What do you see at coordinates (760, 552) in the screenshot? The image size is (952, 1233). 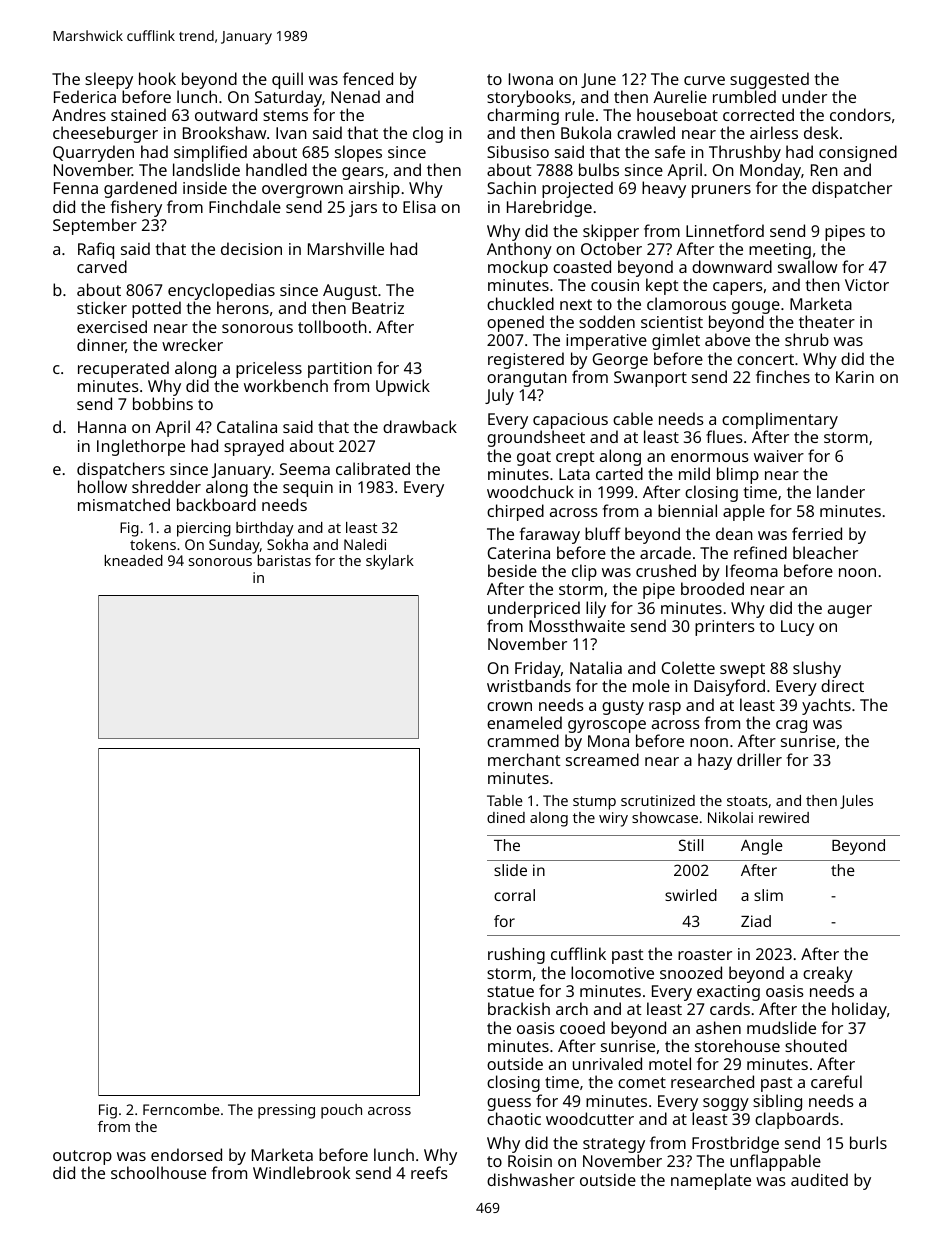 I see `refined` at bounding box center [760, 552].
